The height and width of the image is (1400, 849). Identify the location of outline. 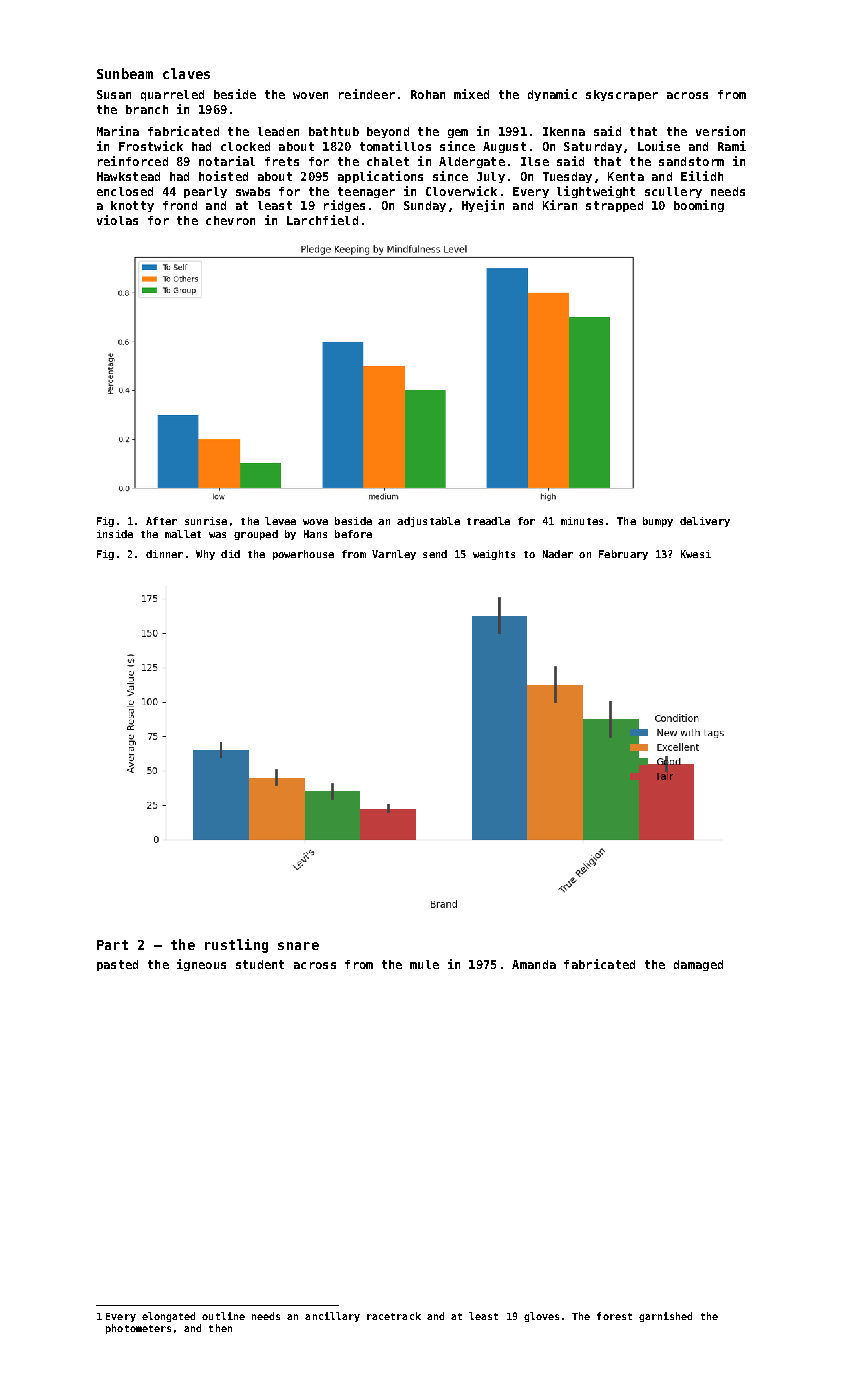
(223, 1316).
